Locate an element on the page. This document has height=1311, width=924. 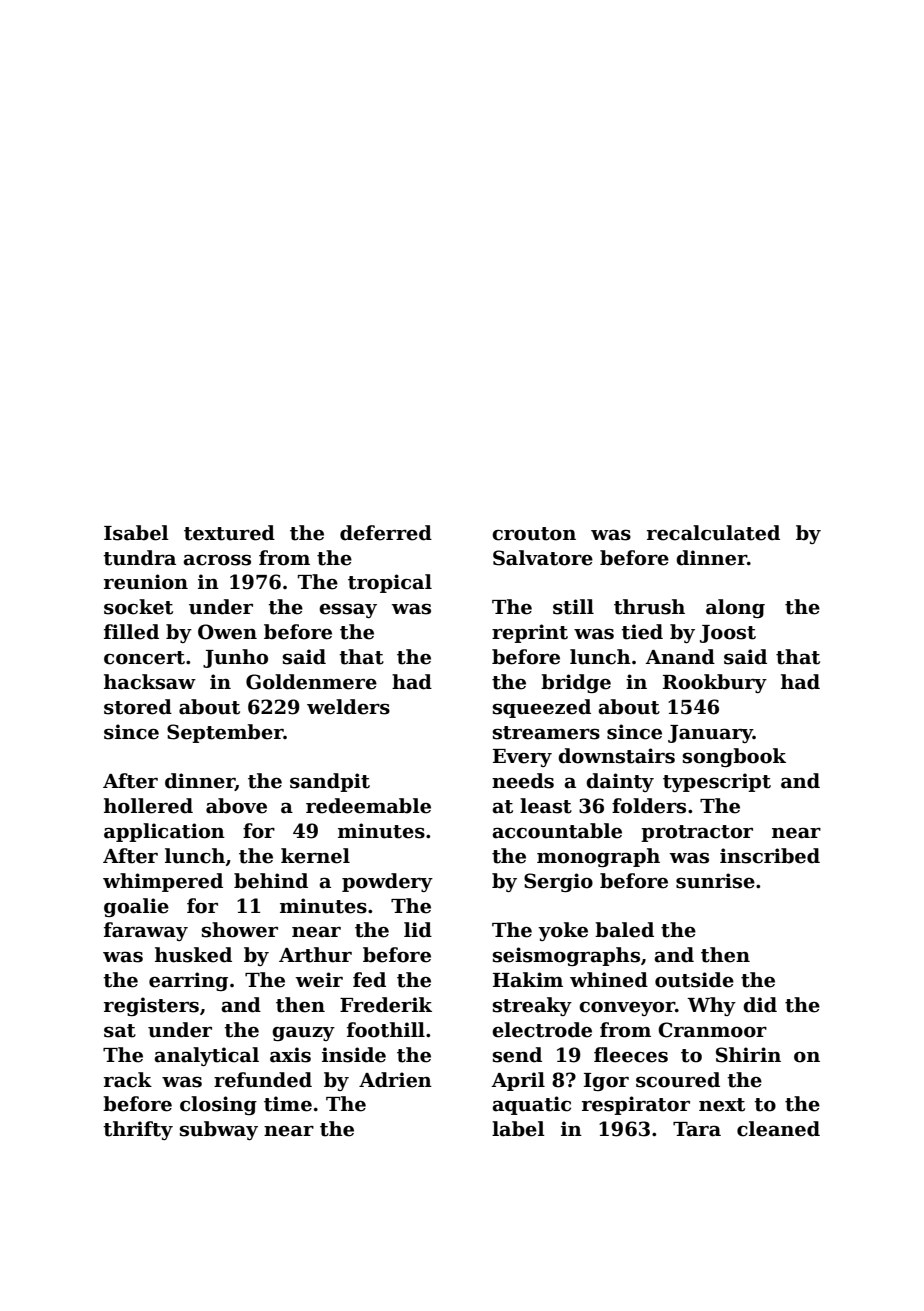
September is located at coordinates (225, 733).
